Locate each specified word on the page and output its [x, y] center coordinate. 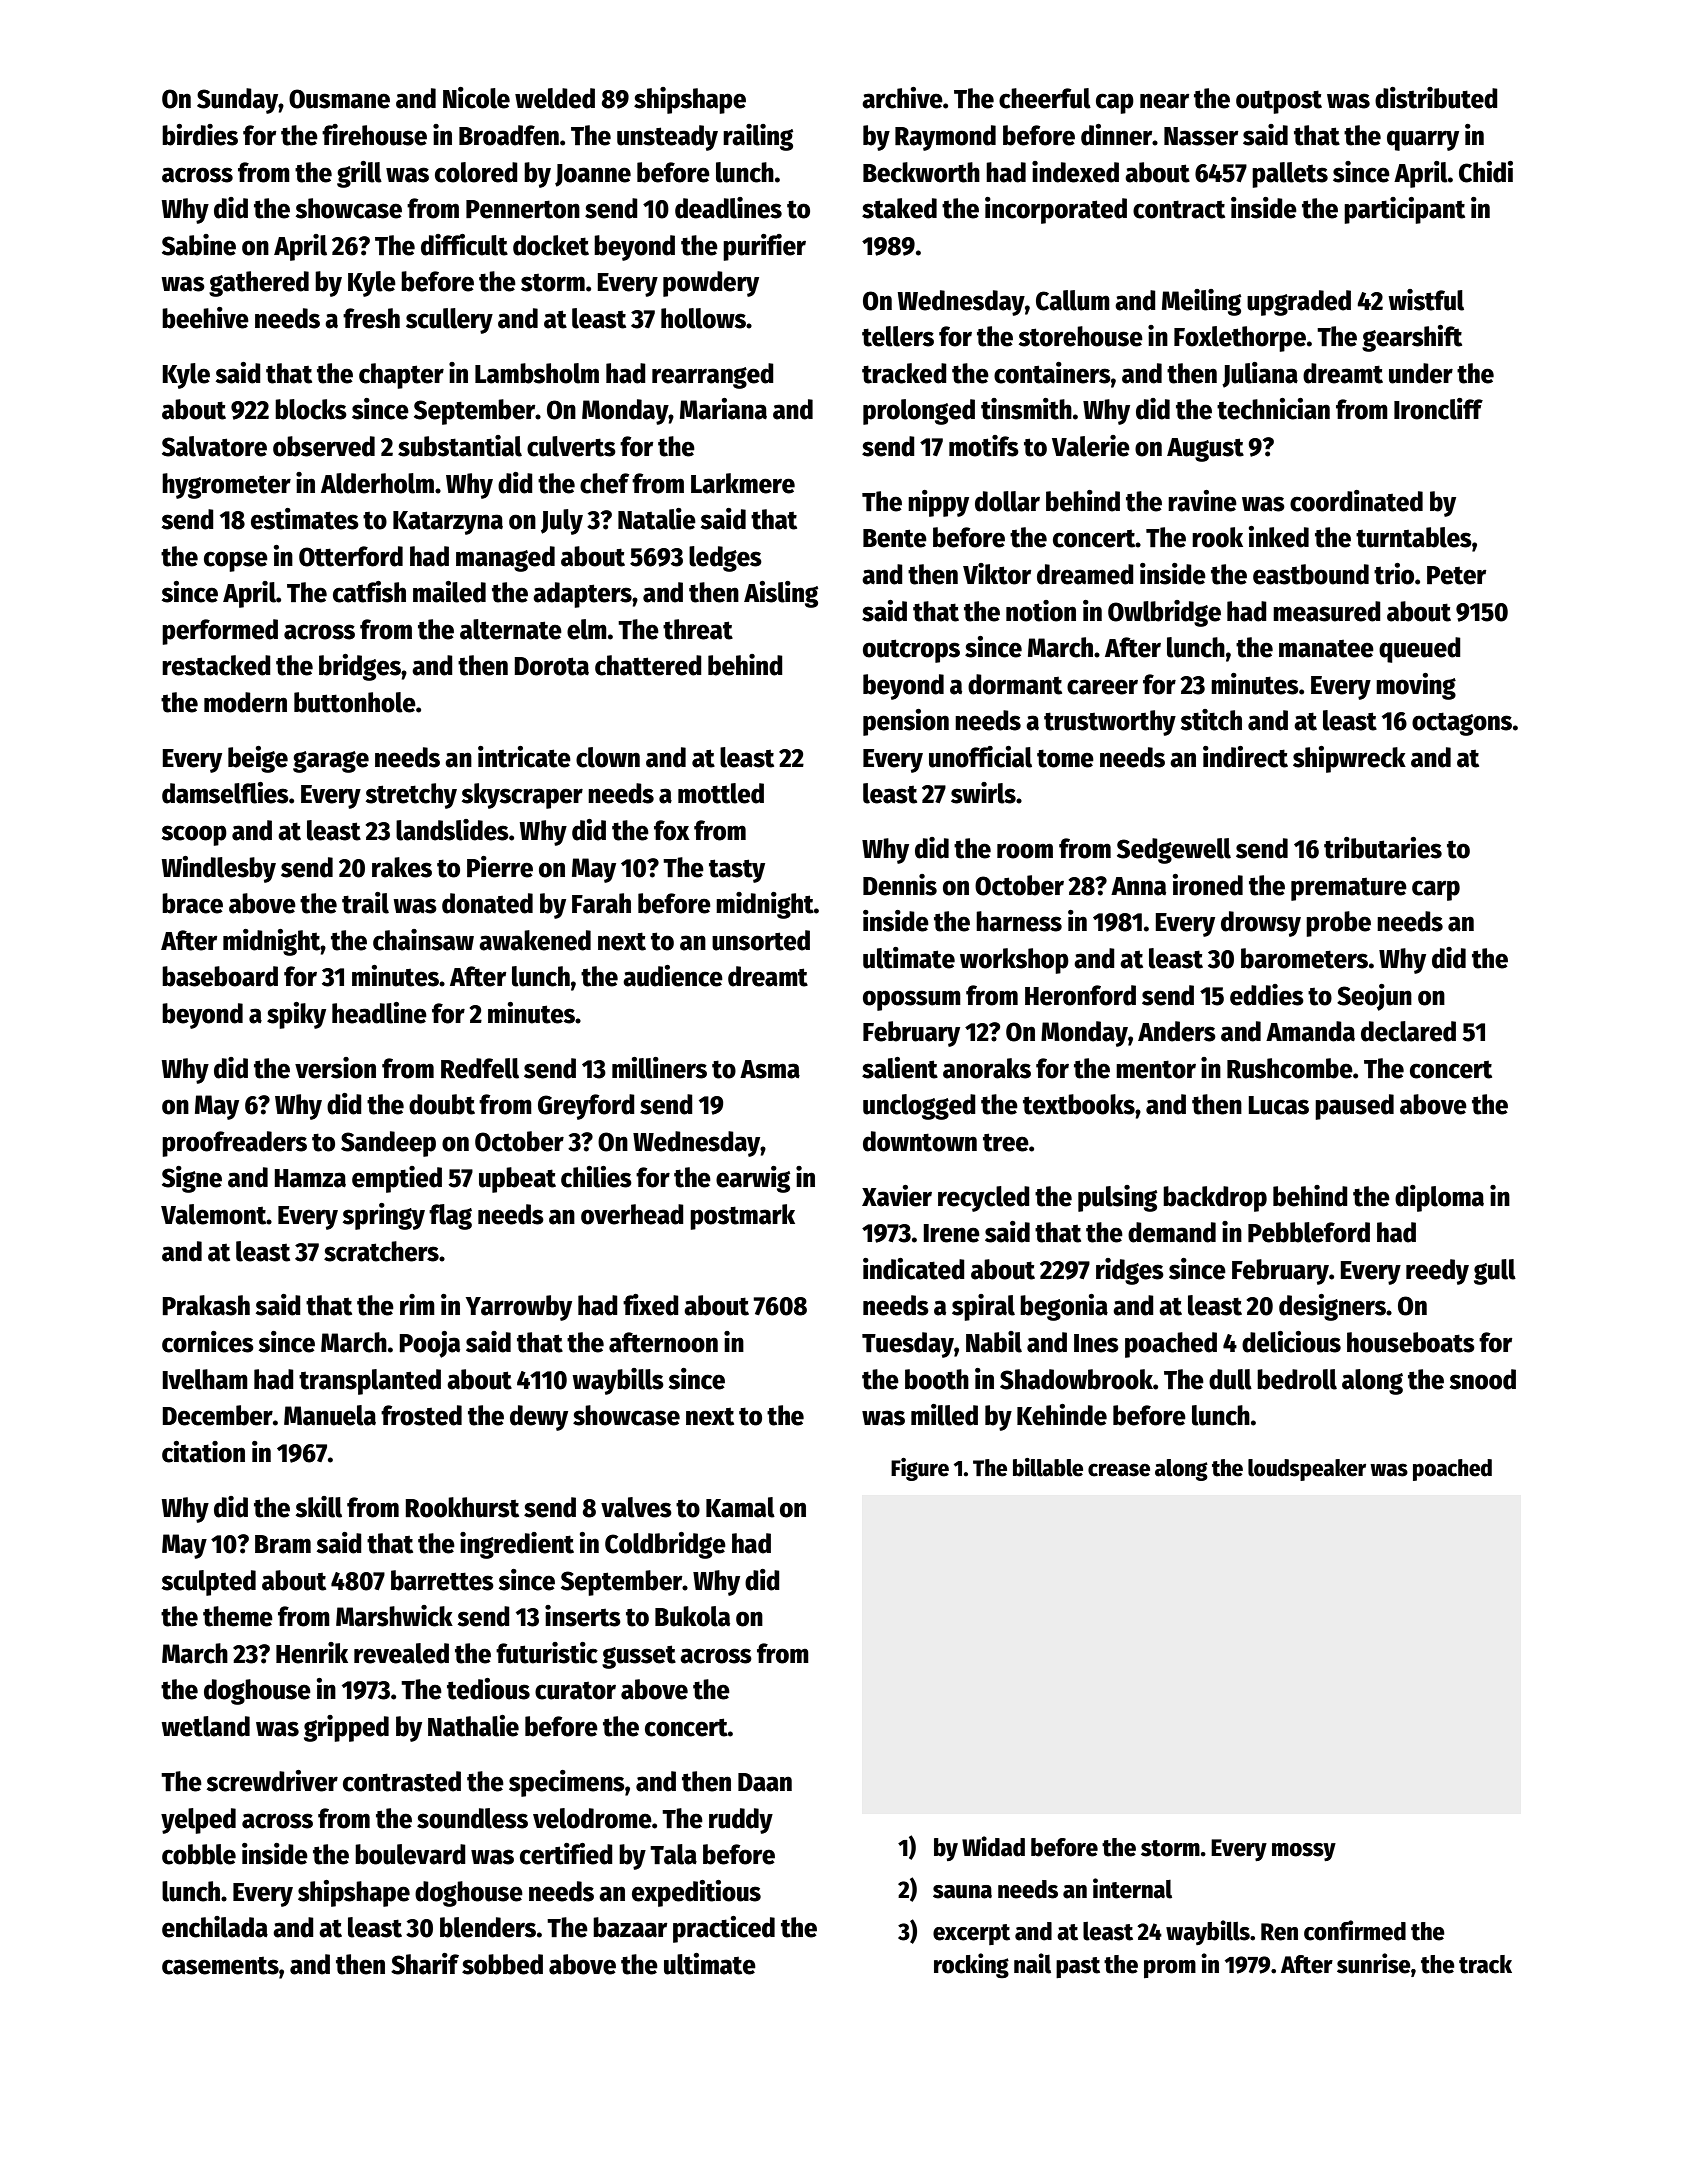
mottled [721, 793]
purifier [764, 247]
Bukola [692, 1616]
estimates [305, 519]
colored [476, 172]
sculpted [209, 1583]
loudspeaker [1307, 1470]
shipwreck [1349, 759]
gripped [346, 1728]
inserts [583, 1616]
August [1205, 450]
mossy [1304, 1852]
